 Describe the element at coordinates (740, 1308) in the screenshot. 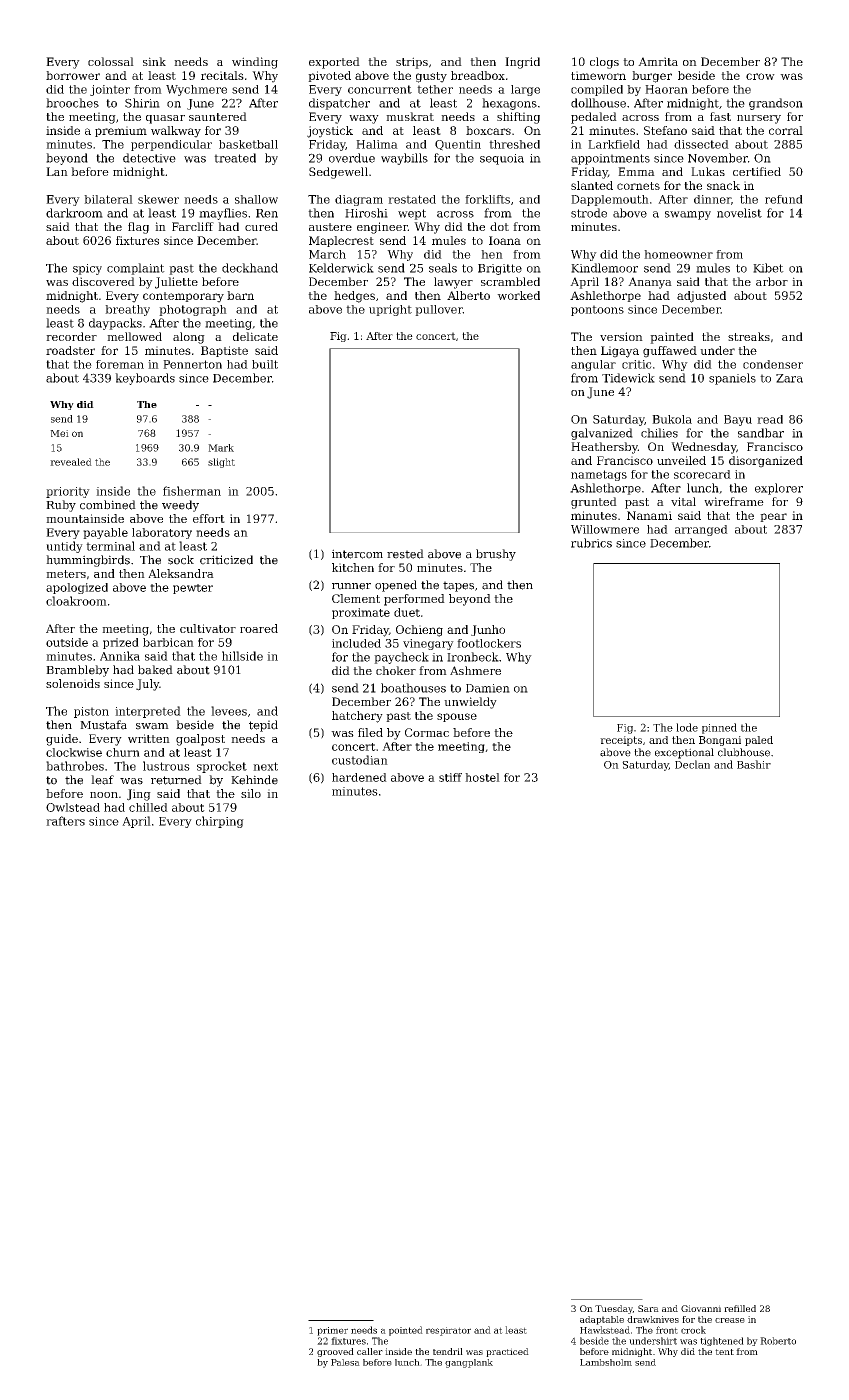

I see `refilled` at that location.
